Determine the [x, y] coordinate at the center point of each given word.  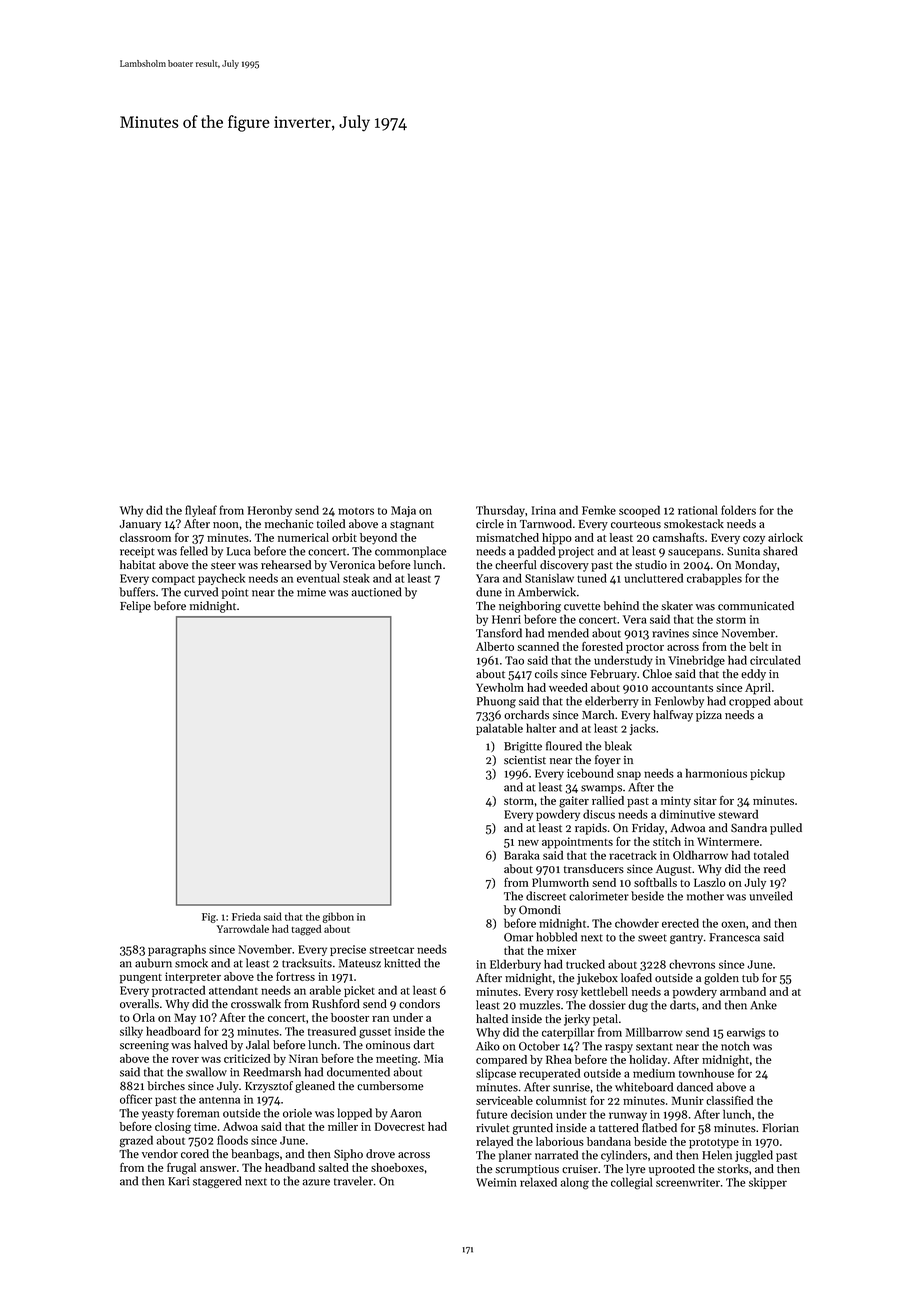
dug [638, 1006]
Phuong [496, 702]
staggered [217, 1182]
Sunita [743, 551]
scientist [525, 760]
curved [201, 592]
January [140, 525]
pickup [767, 774]
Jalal [258, 1044]
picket [359, 991]
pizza [709, 716]
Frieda [246, 916]
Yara [487, 578]
